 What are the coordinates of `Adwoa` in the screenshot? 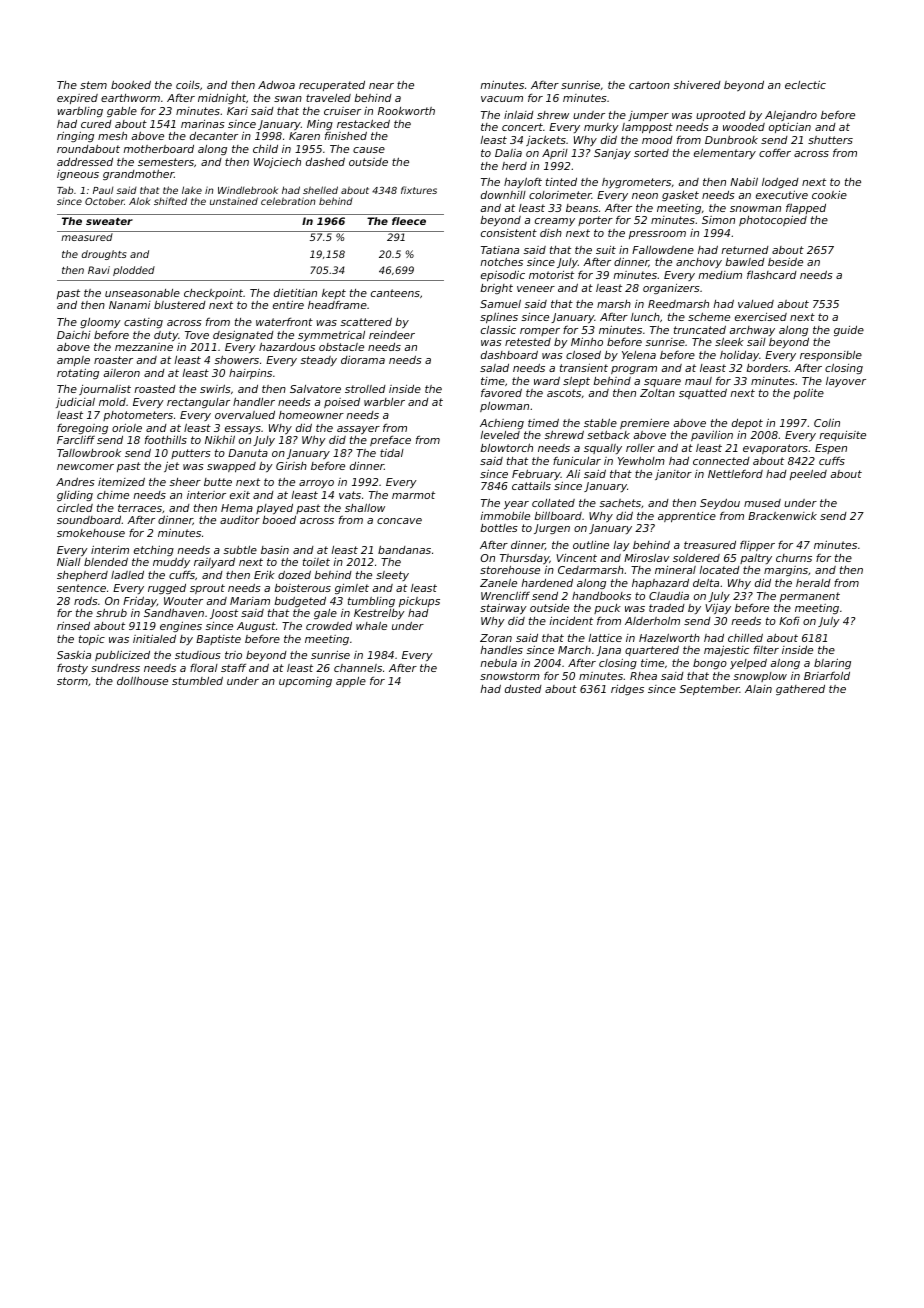 It's located at (276, 85).
